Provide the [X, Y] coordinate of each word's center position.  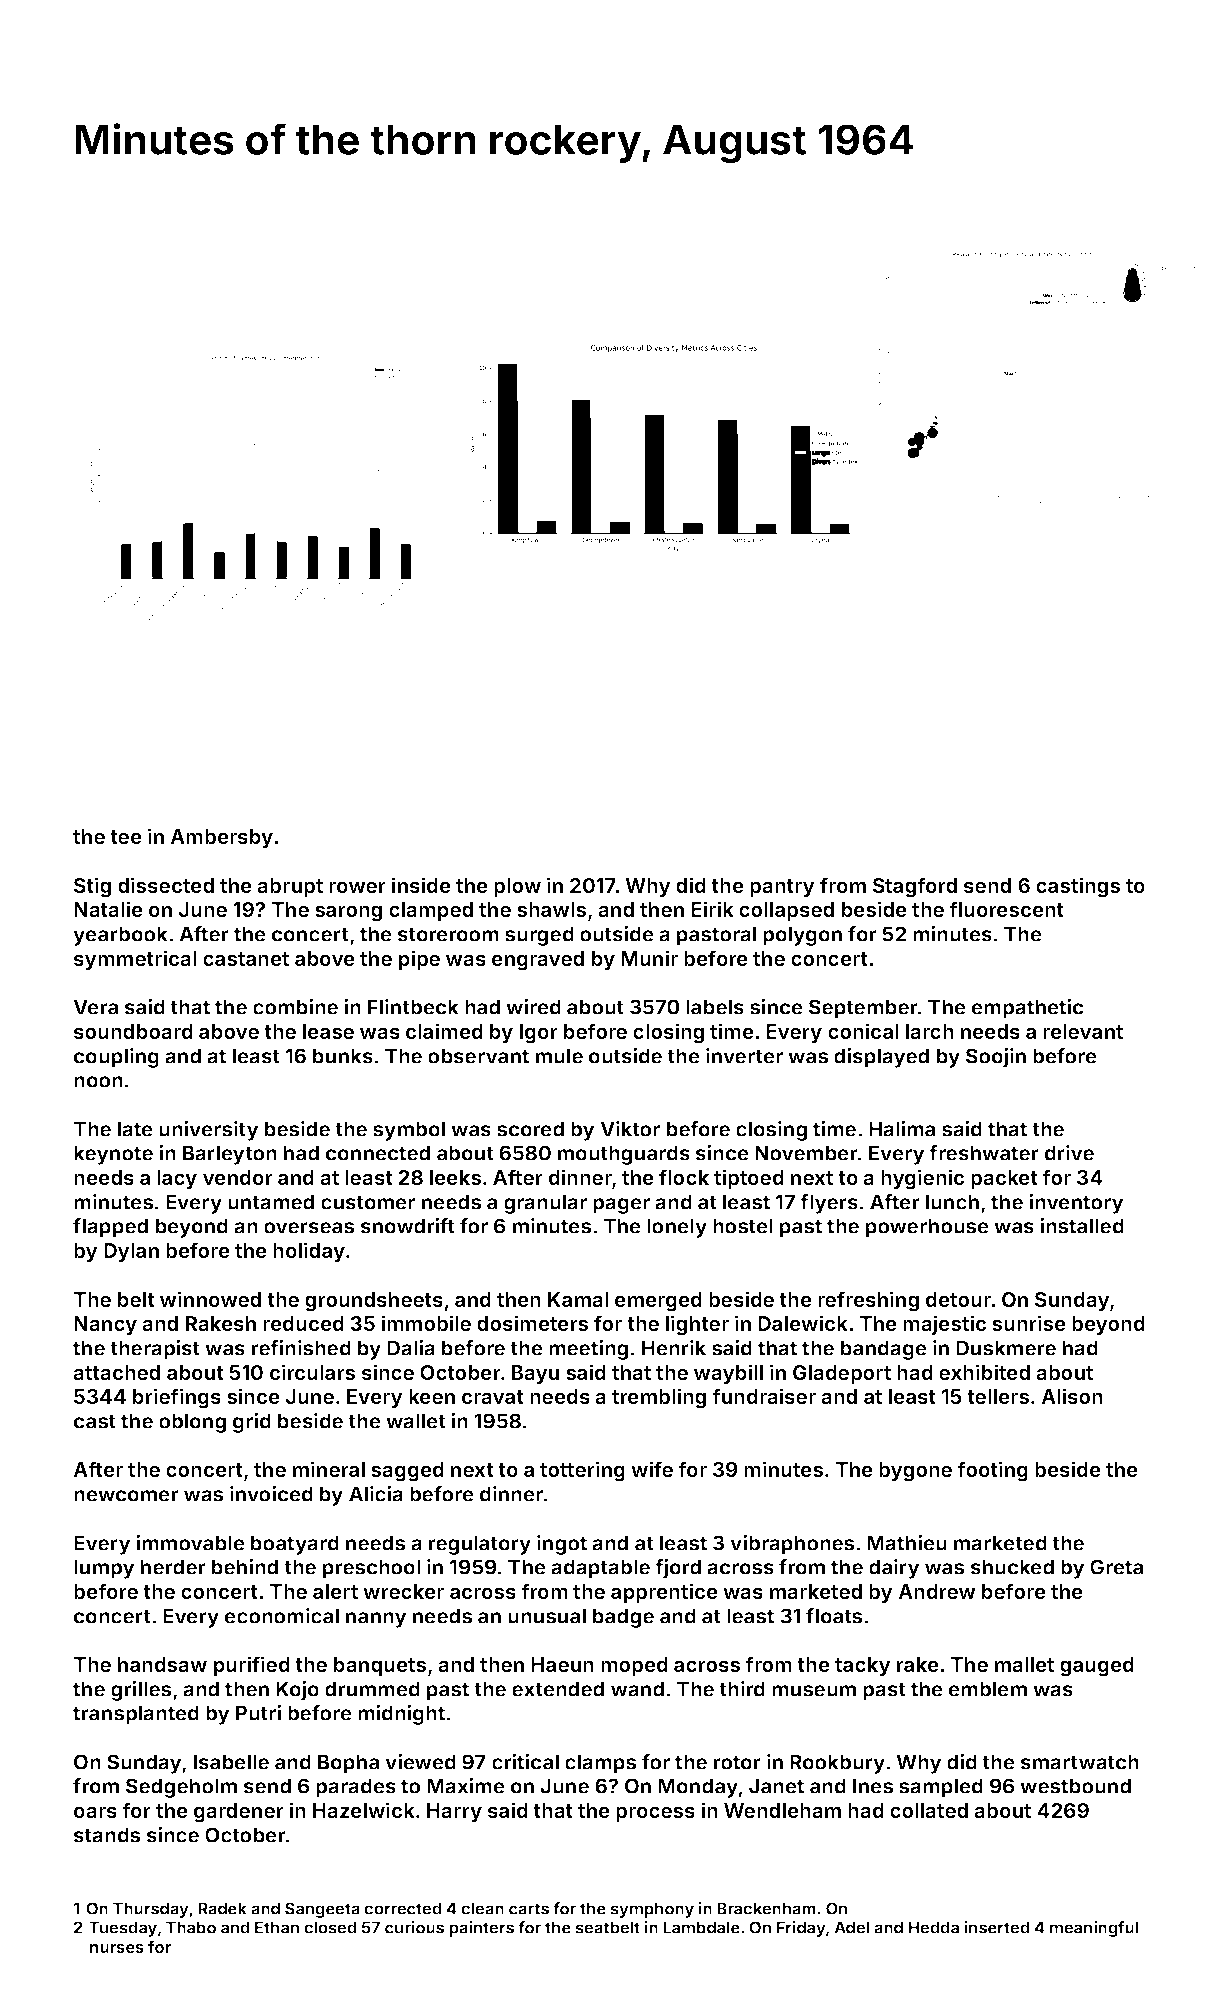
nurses [117, 1948]
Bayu [535, 1375]
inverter [744, 1056]
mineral [329, 1469]
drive [1069, 1153]
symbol [409, 1131]
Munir [649, 958]
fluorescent [1006, 909]
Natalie [108, 909]
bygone [915, 1472]
